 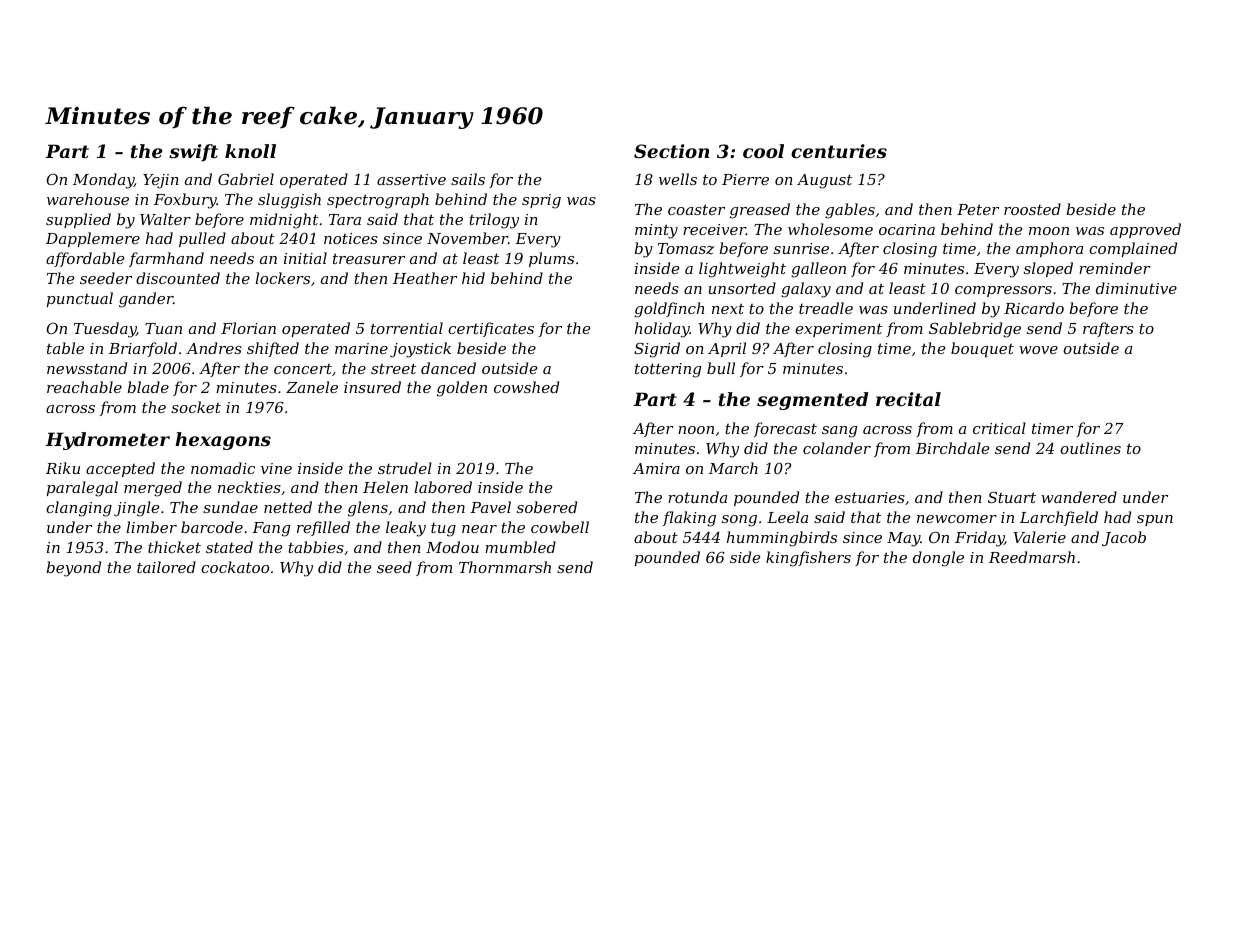 I want to click on dongle, so click(x=938, y=559).
